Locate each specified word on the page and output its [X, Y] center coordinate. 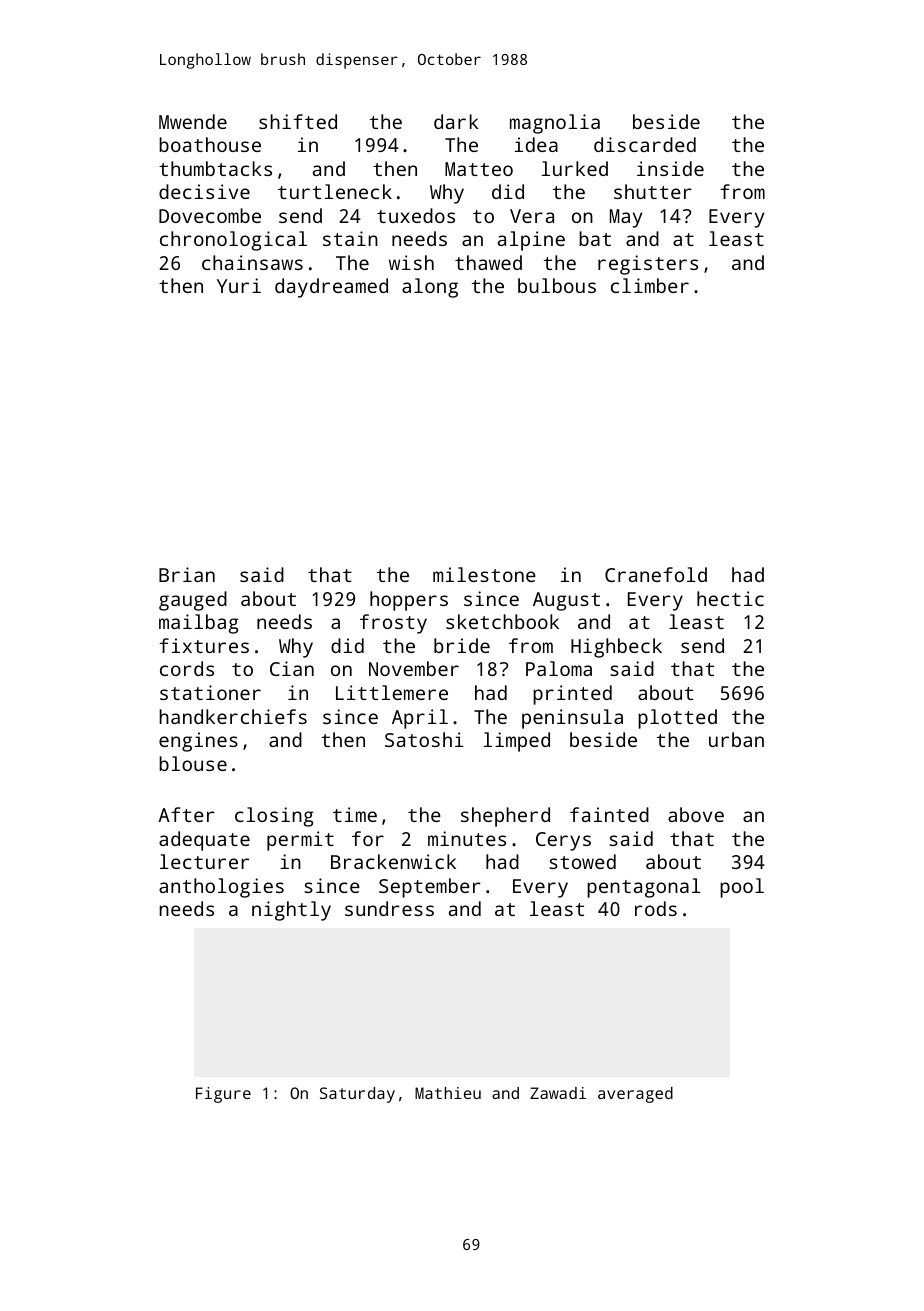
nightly [291, 911]
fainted [609, 814]
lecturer [204, 861]
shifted [298, 121]
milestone [484, 574]
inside [670, 168]
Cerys [563, 841]
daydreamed [331, 288]
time [355, 814]
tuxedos [416, 215]
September [430, 888]
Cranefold [656, 574]
